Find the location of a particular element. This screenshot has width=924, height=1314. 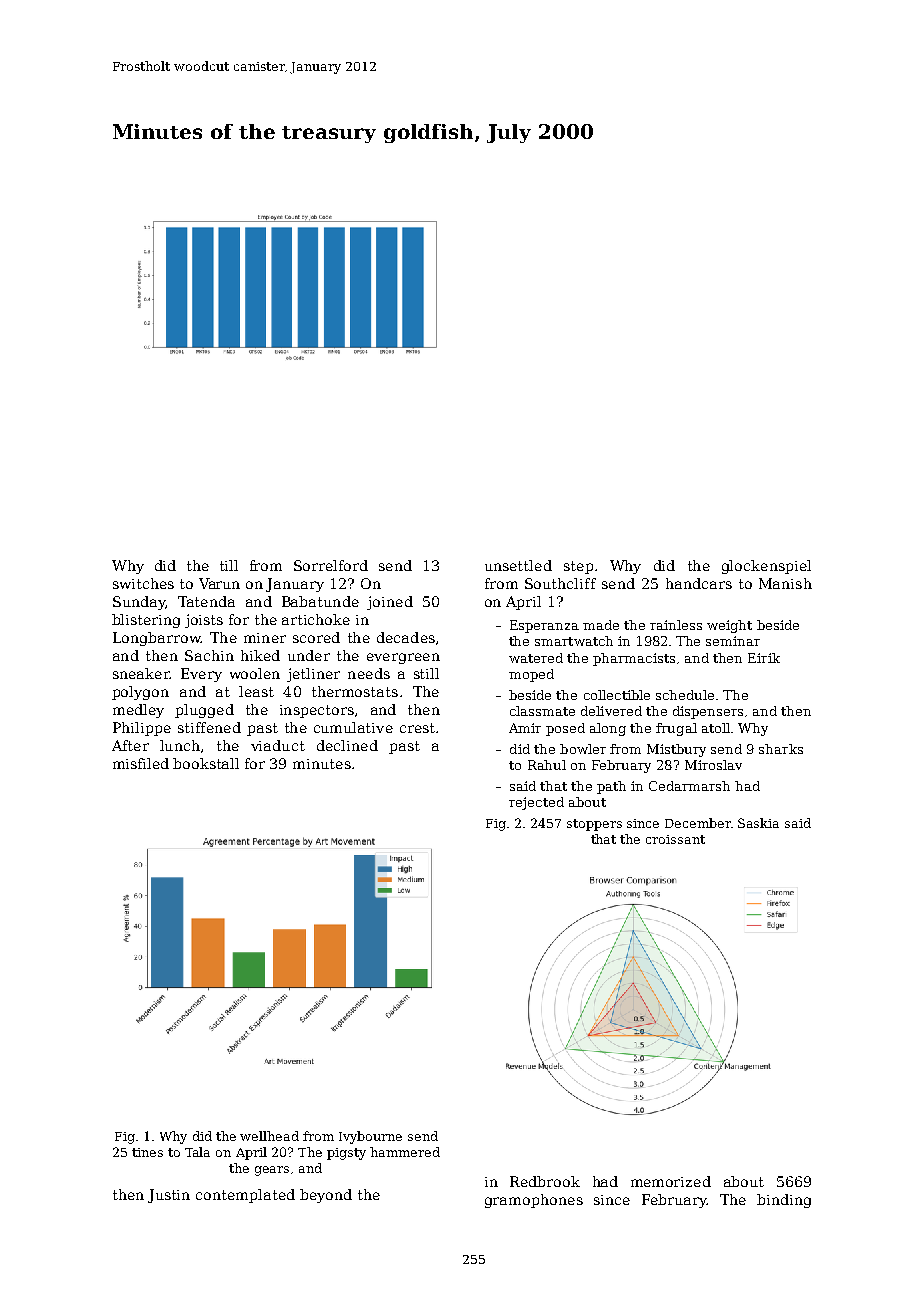

tines is located at coordinates (147, 1152).
